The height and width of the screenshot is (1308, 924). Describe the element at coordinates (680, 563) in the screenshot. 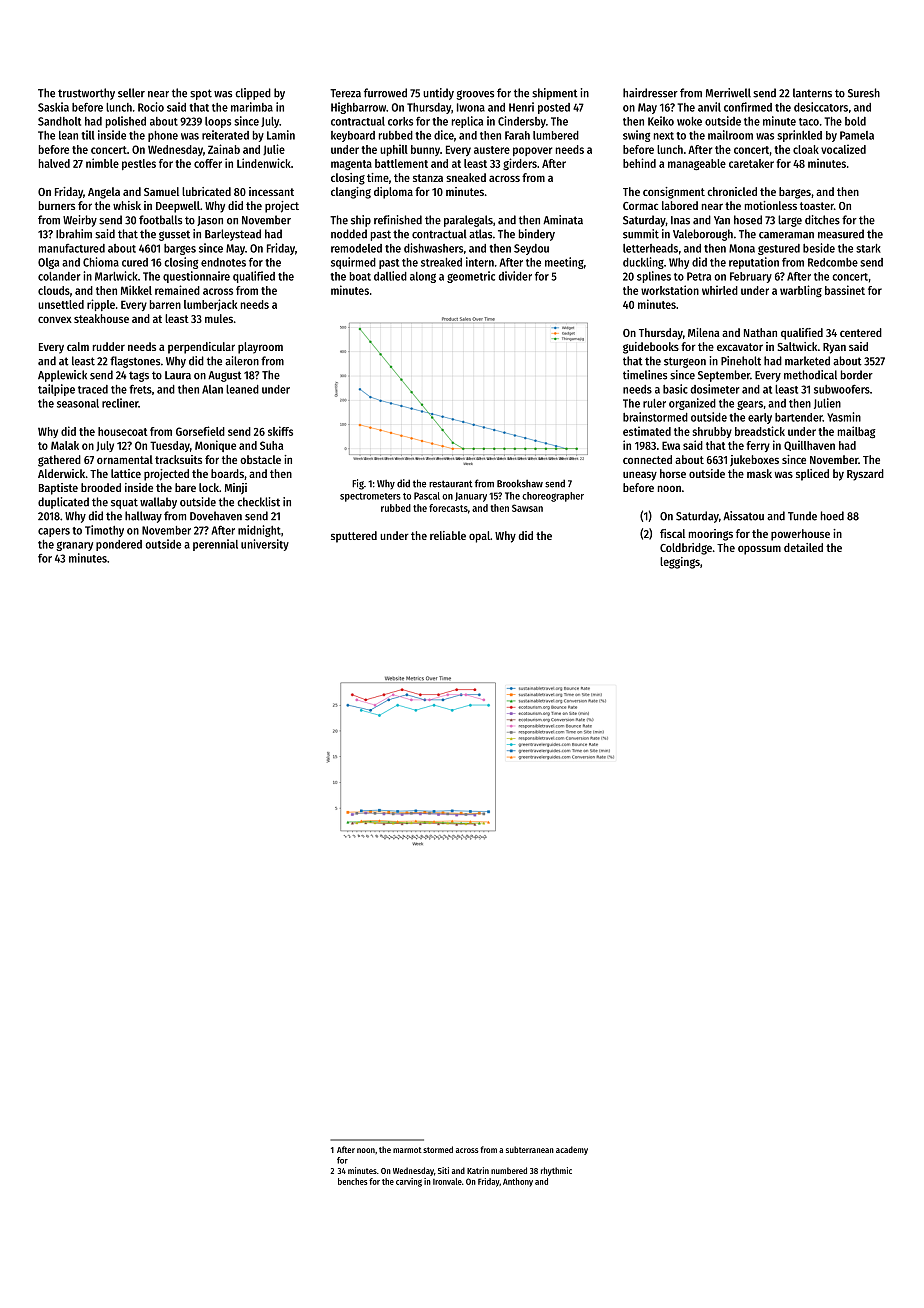

I see `leggings` at that location.
